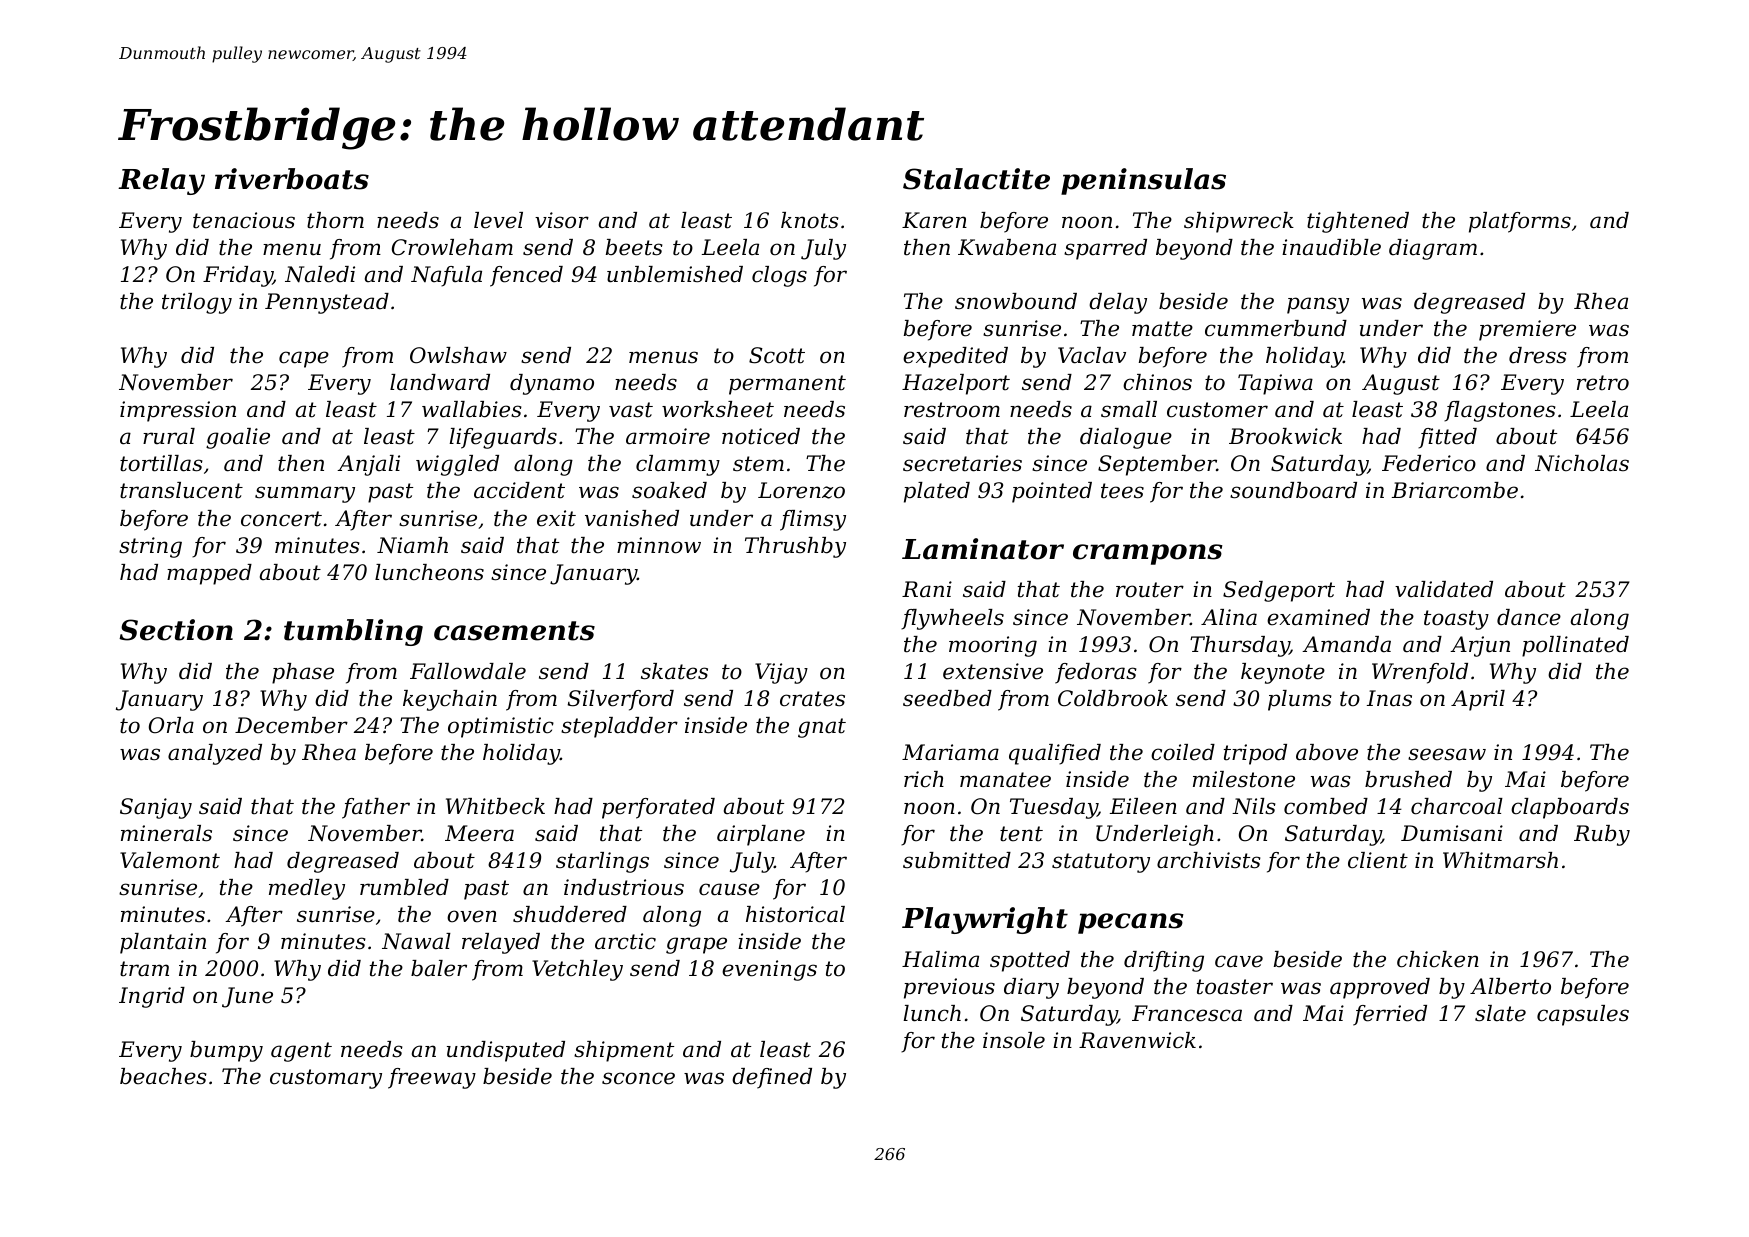 The width and height of the screenshot is (1749, 1237). Describe the element at coordinates (976, 179) in the screenshot. I see `Stalactite` at that location.
